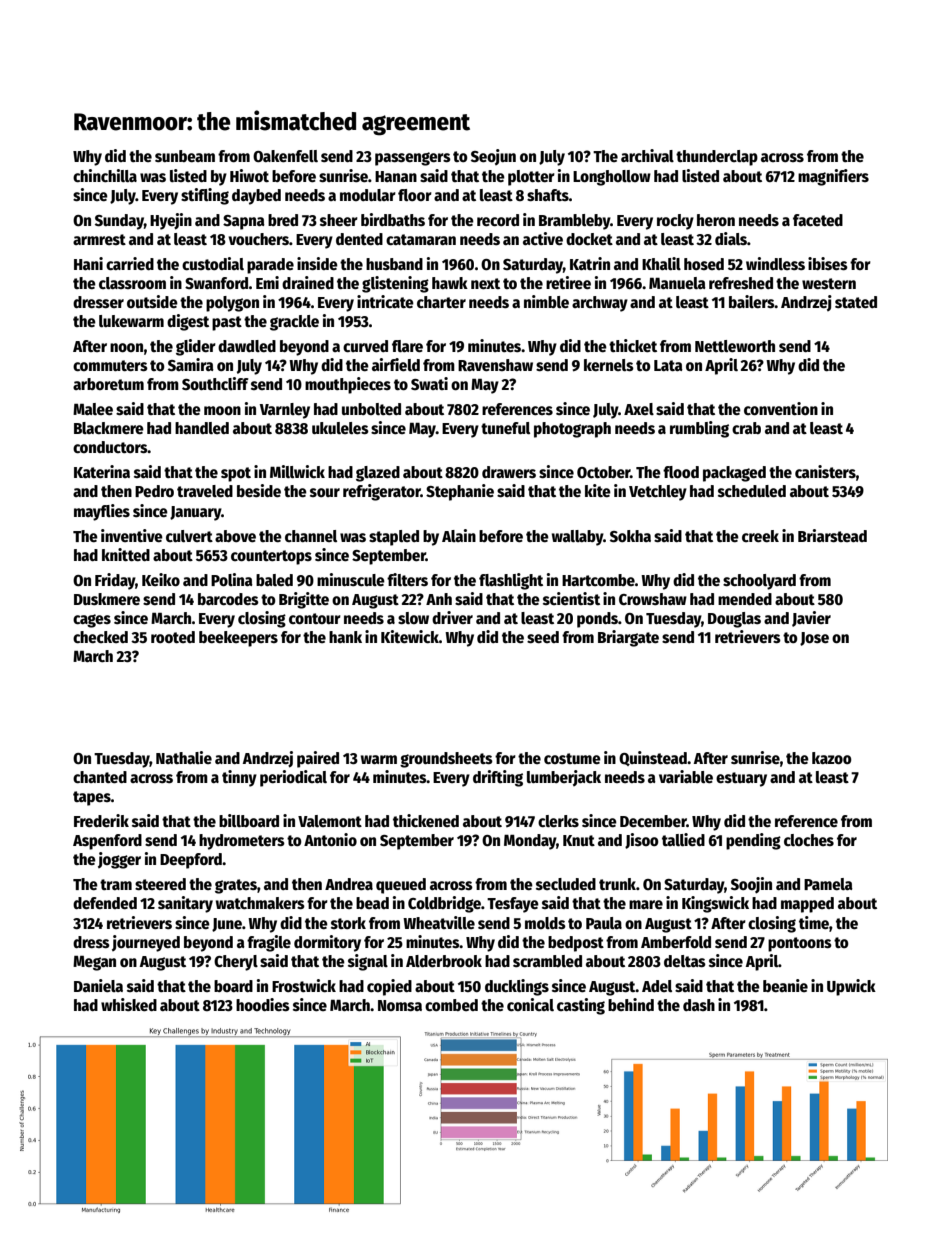 Image resolution: width=952 pixels, height=1233 pixels. Describe the element at coordinates (577, 538) in the screenshot. I see `wallaby` at that location.
